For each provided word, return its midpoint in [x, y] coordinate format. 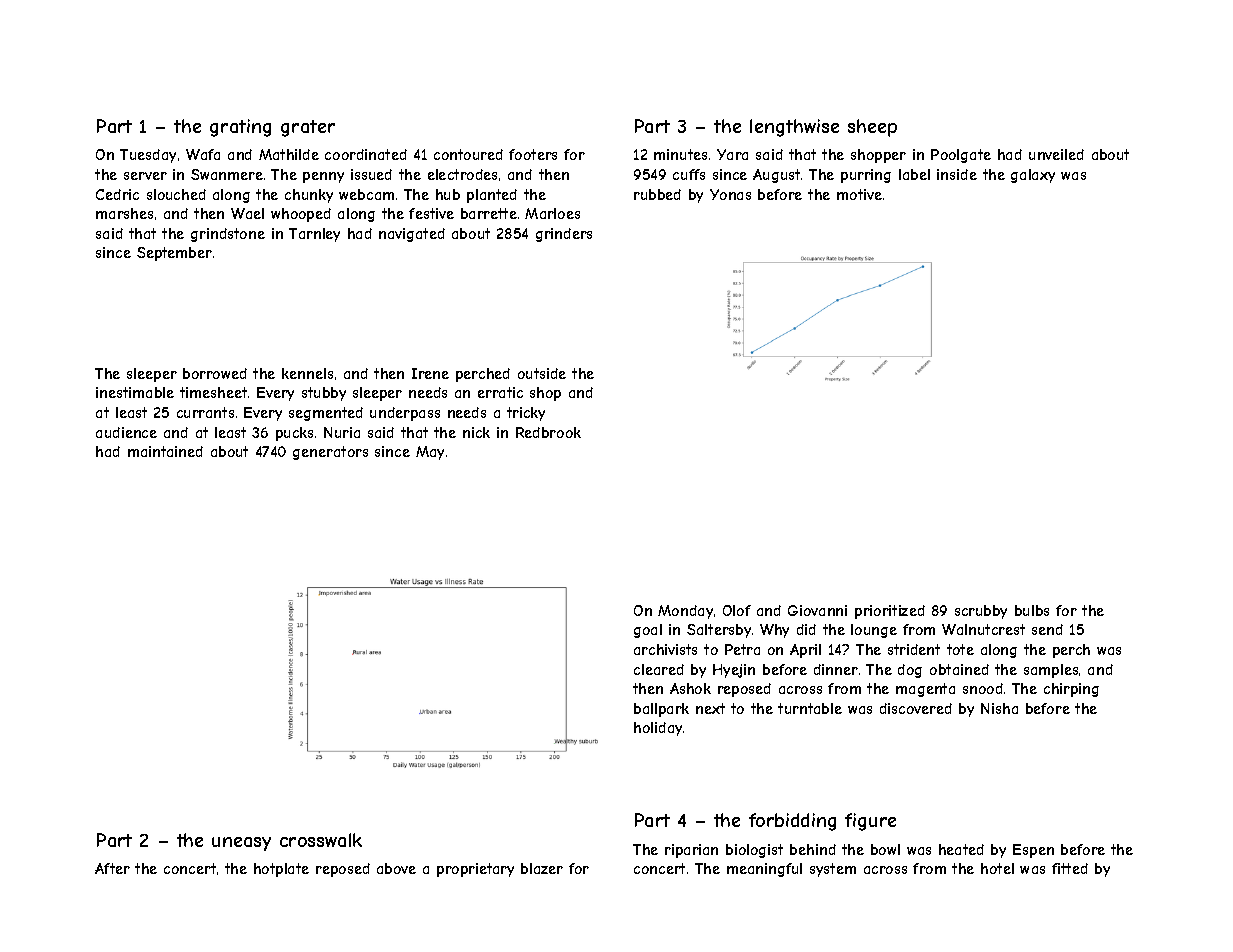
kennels [307, 373]
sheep [872, 128]
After [112, 868]
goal [648, 631]
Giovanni [817, 610]
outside [542, 373]
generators [330, 453]
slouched [176, 194]
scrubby [981, 612]
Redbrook [548, 432]
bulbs [1032, 610]
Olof [737, 610]
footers [533, 154]
